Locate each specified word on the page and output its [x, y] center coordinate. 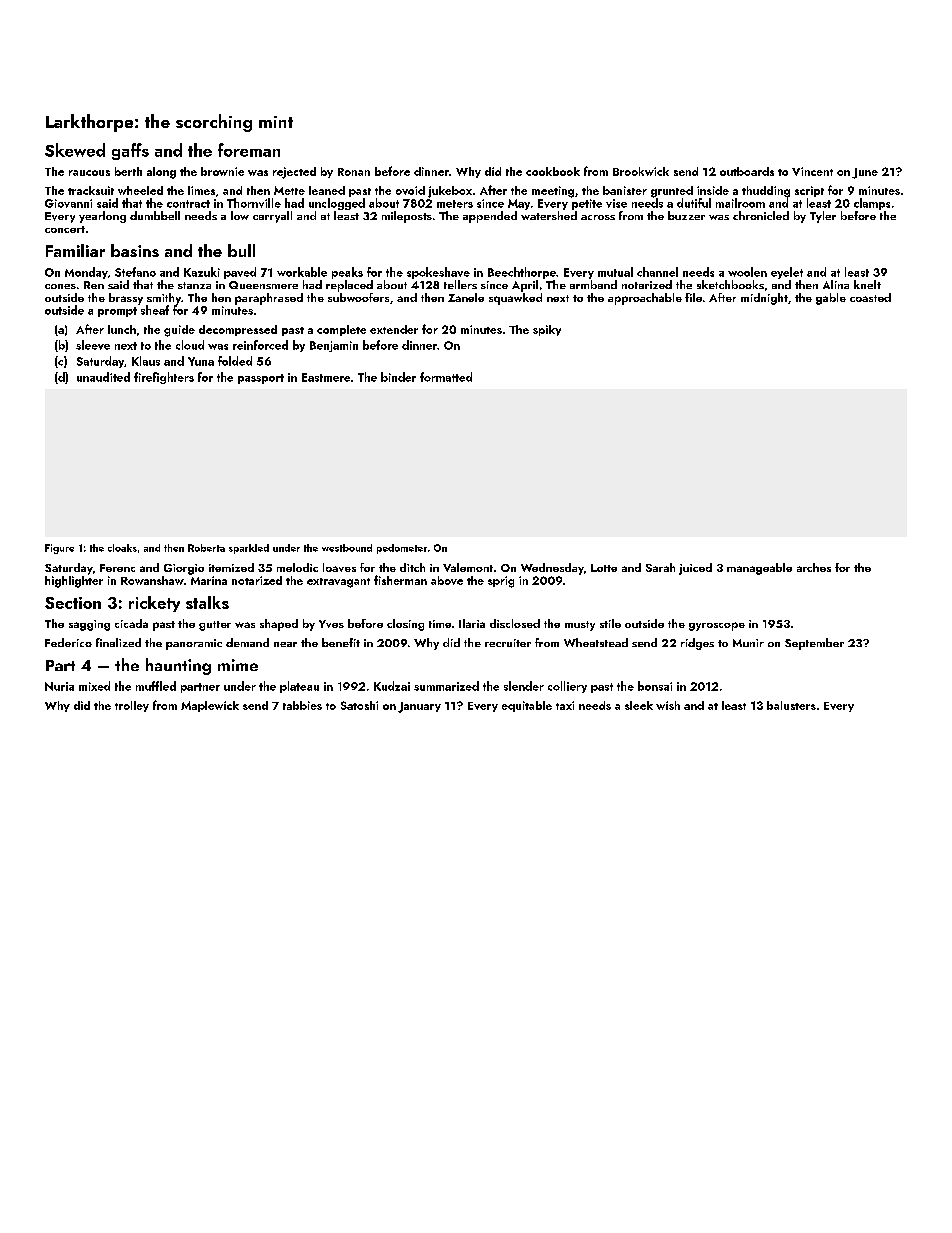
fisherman [400, 580]
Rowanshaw [152, 580]
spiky [547, 330]
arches [814, 567]
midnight [764, 299]
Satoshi [359, 705]
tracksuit [91, 190]
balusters [791, 705]
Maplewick [210, 706]
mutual [615, 272]
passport [261, 379]
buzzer [686, 215]
